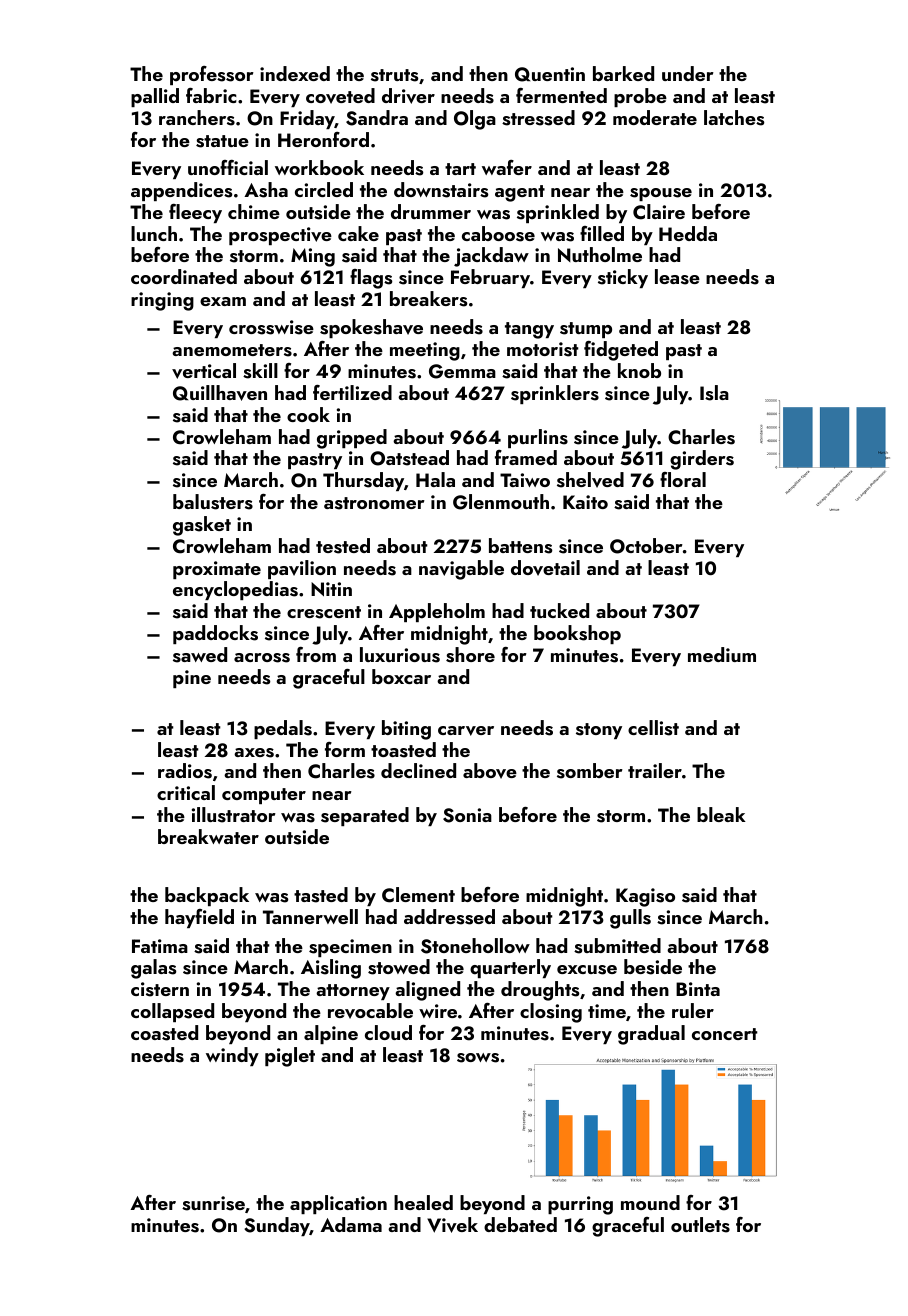  I want to click on indexed, so click(295, 73).
